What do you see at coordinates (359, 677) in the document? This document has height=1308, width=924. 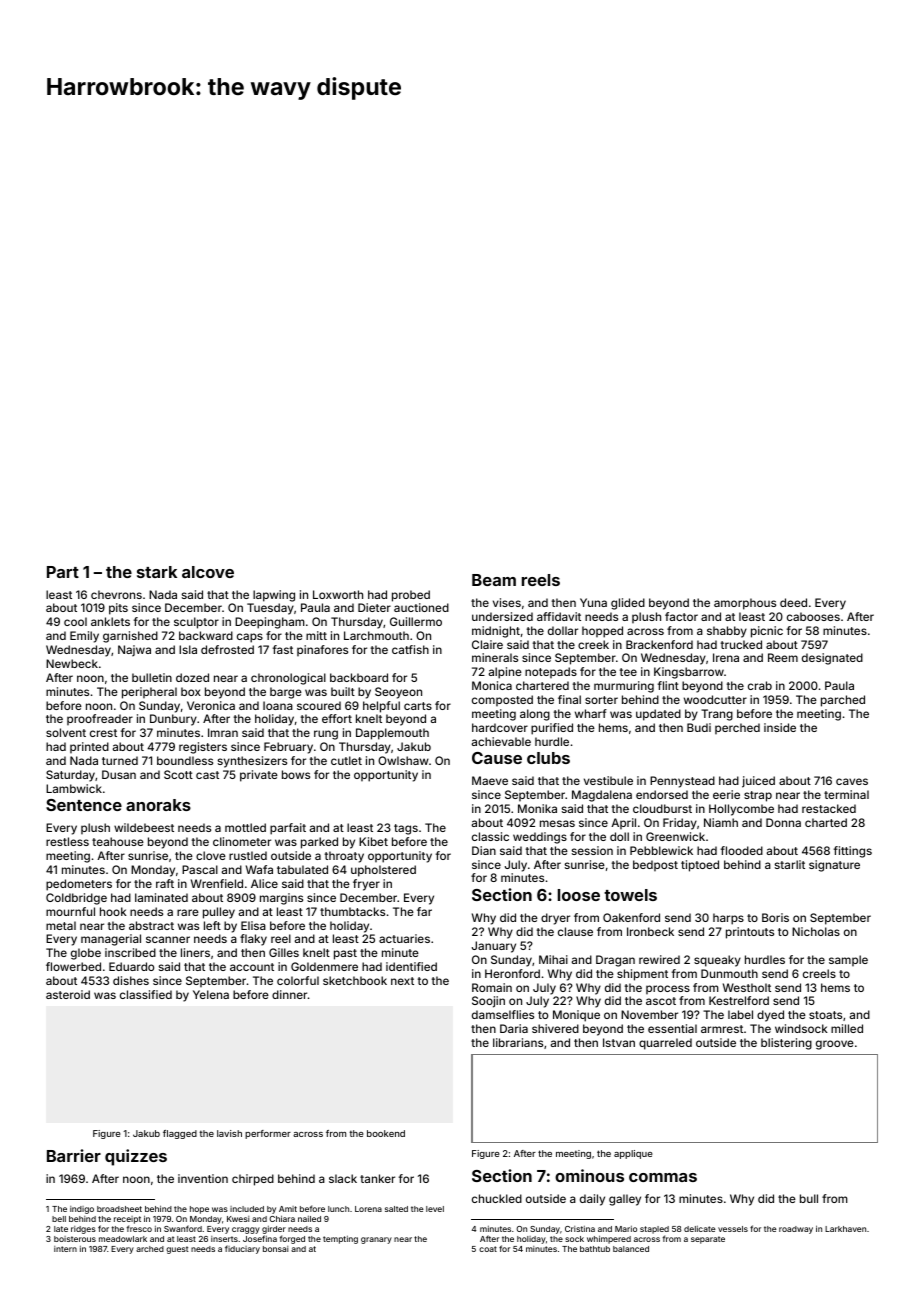 I see `backboard` at bounding box center [359, 677].
